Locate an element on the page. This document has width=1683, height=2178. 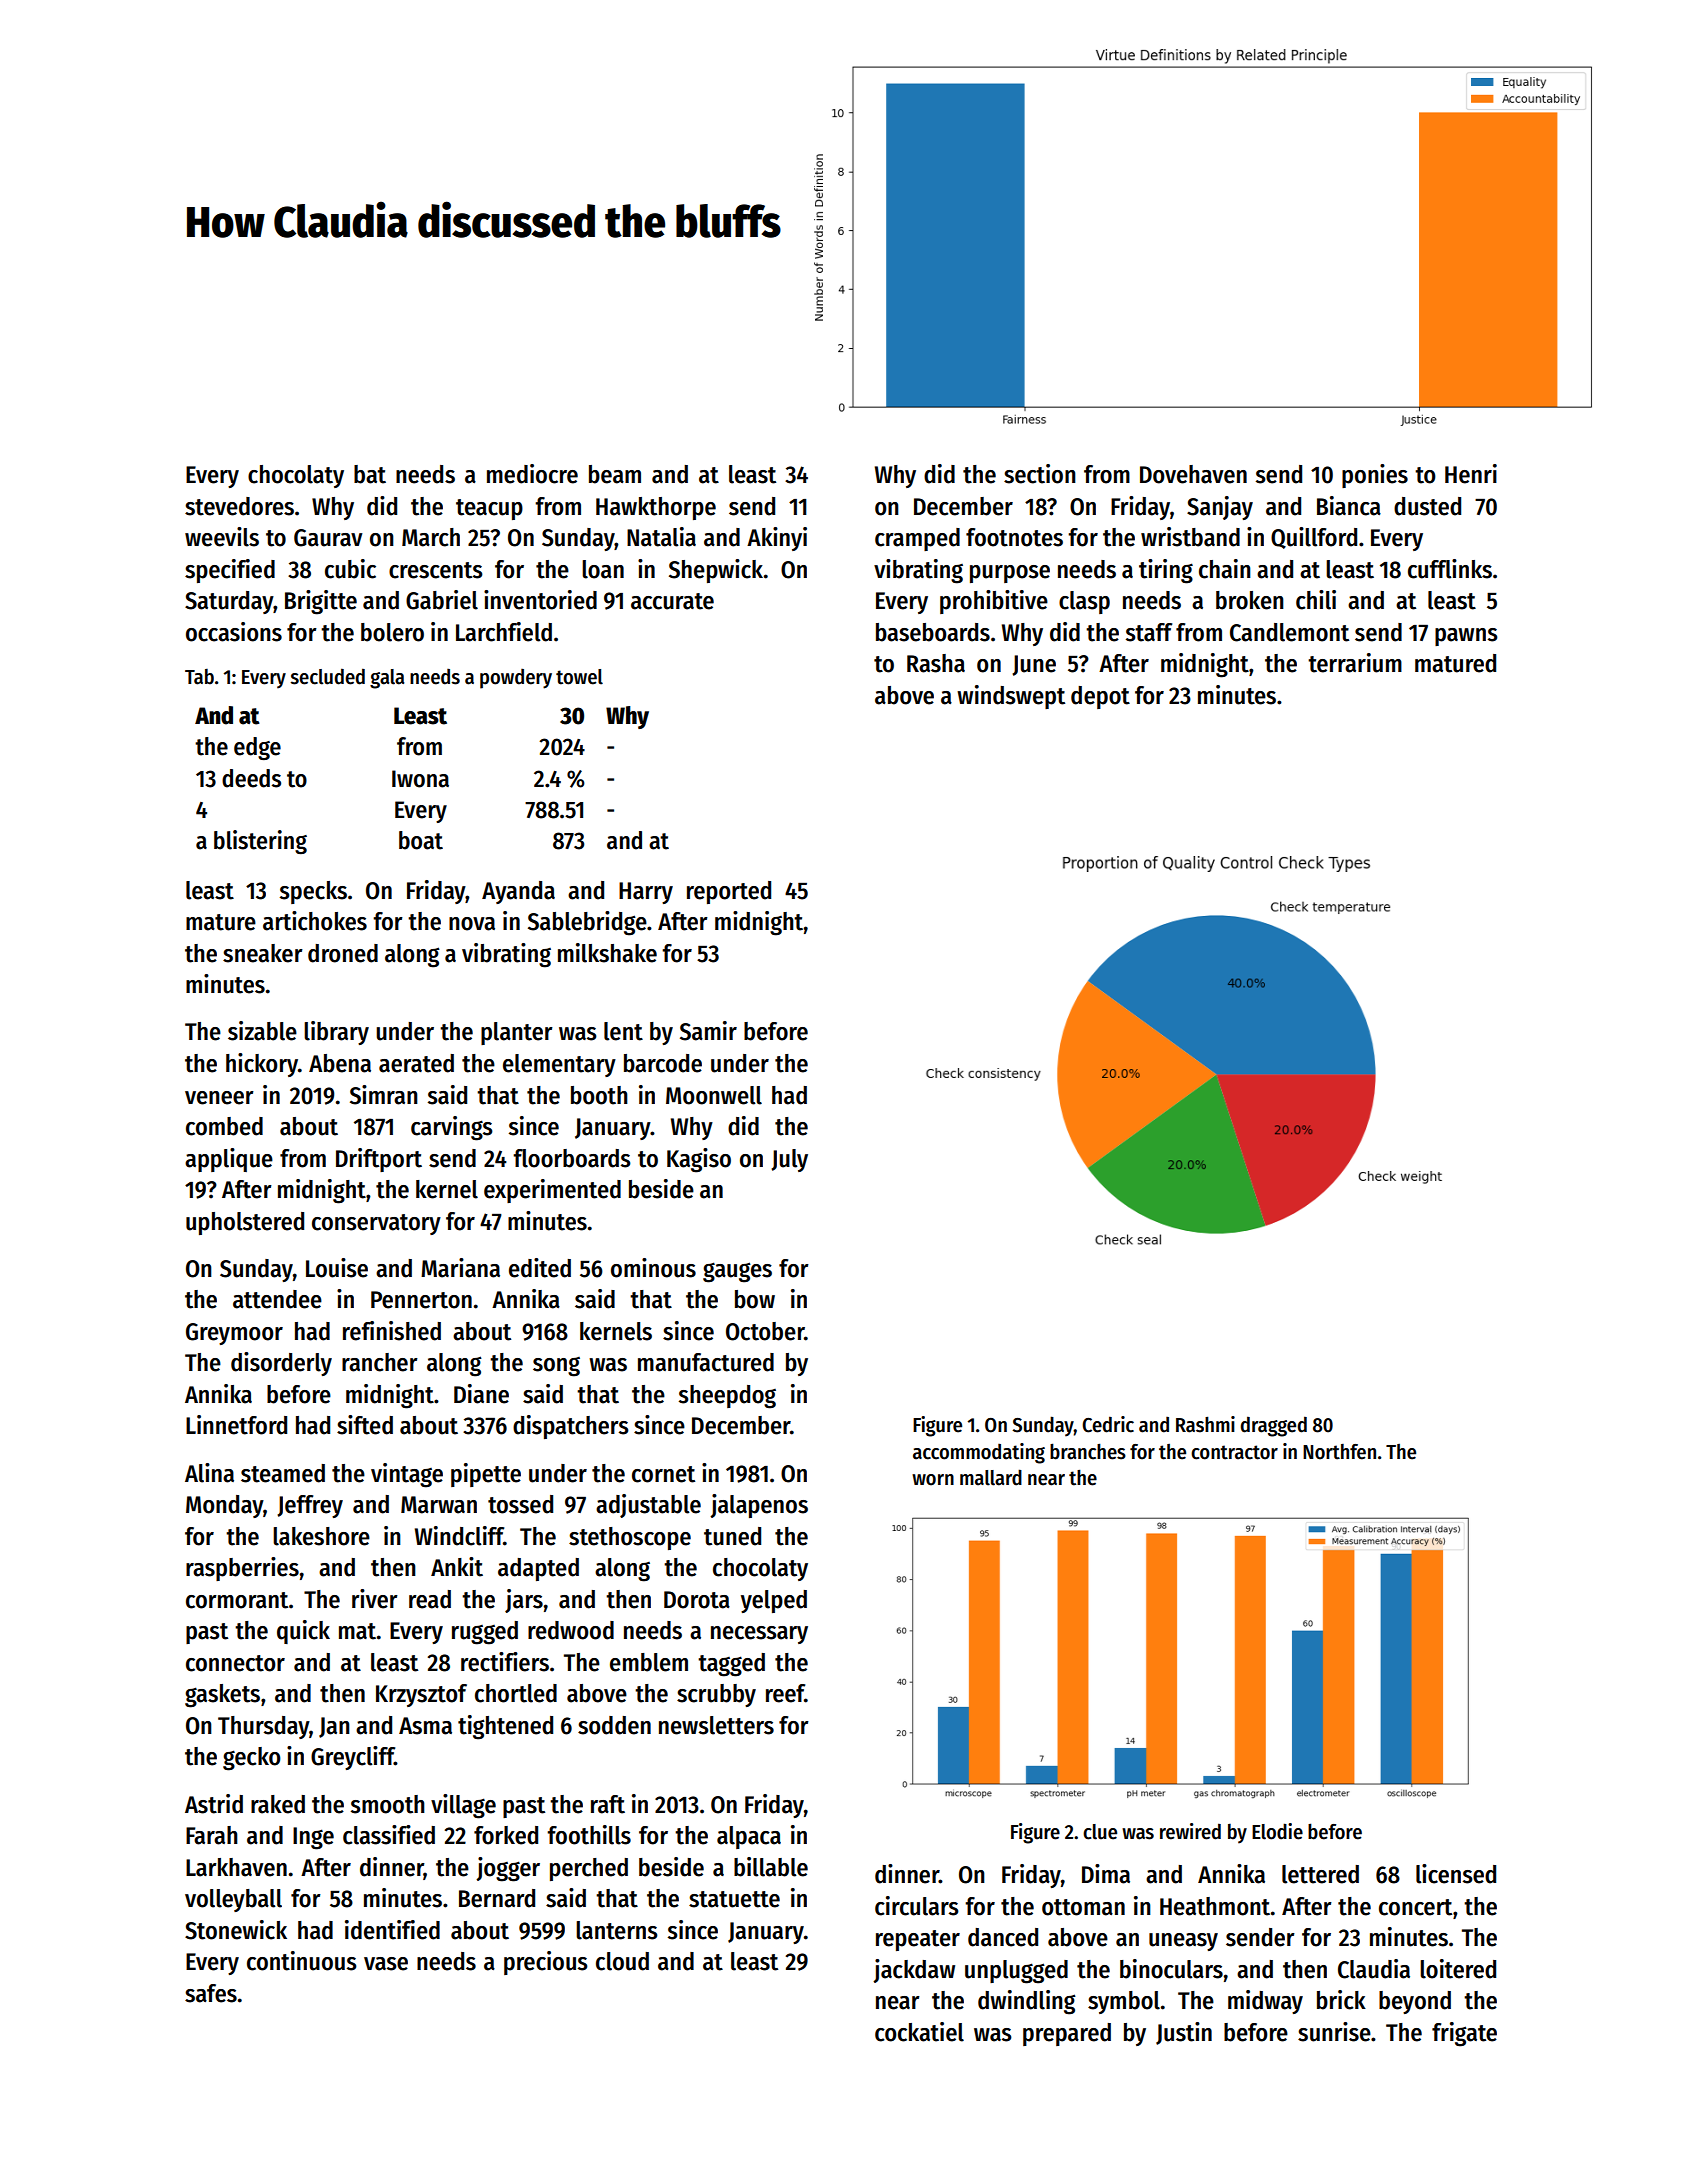
contractor is located at coordinates (1234, 1452).
